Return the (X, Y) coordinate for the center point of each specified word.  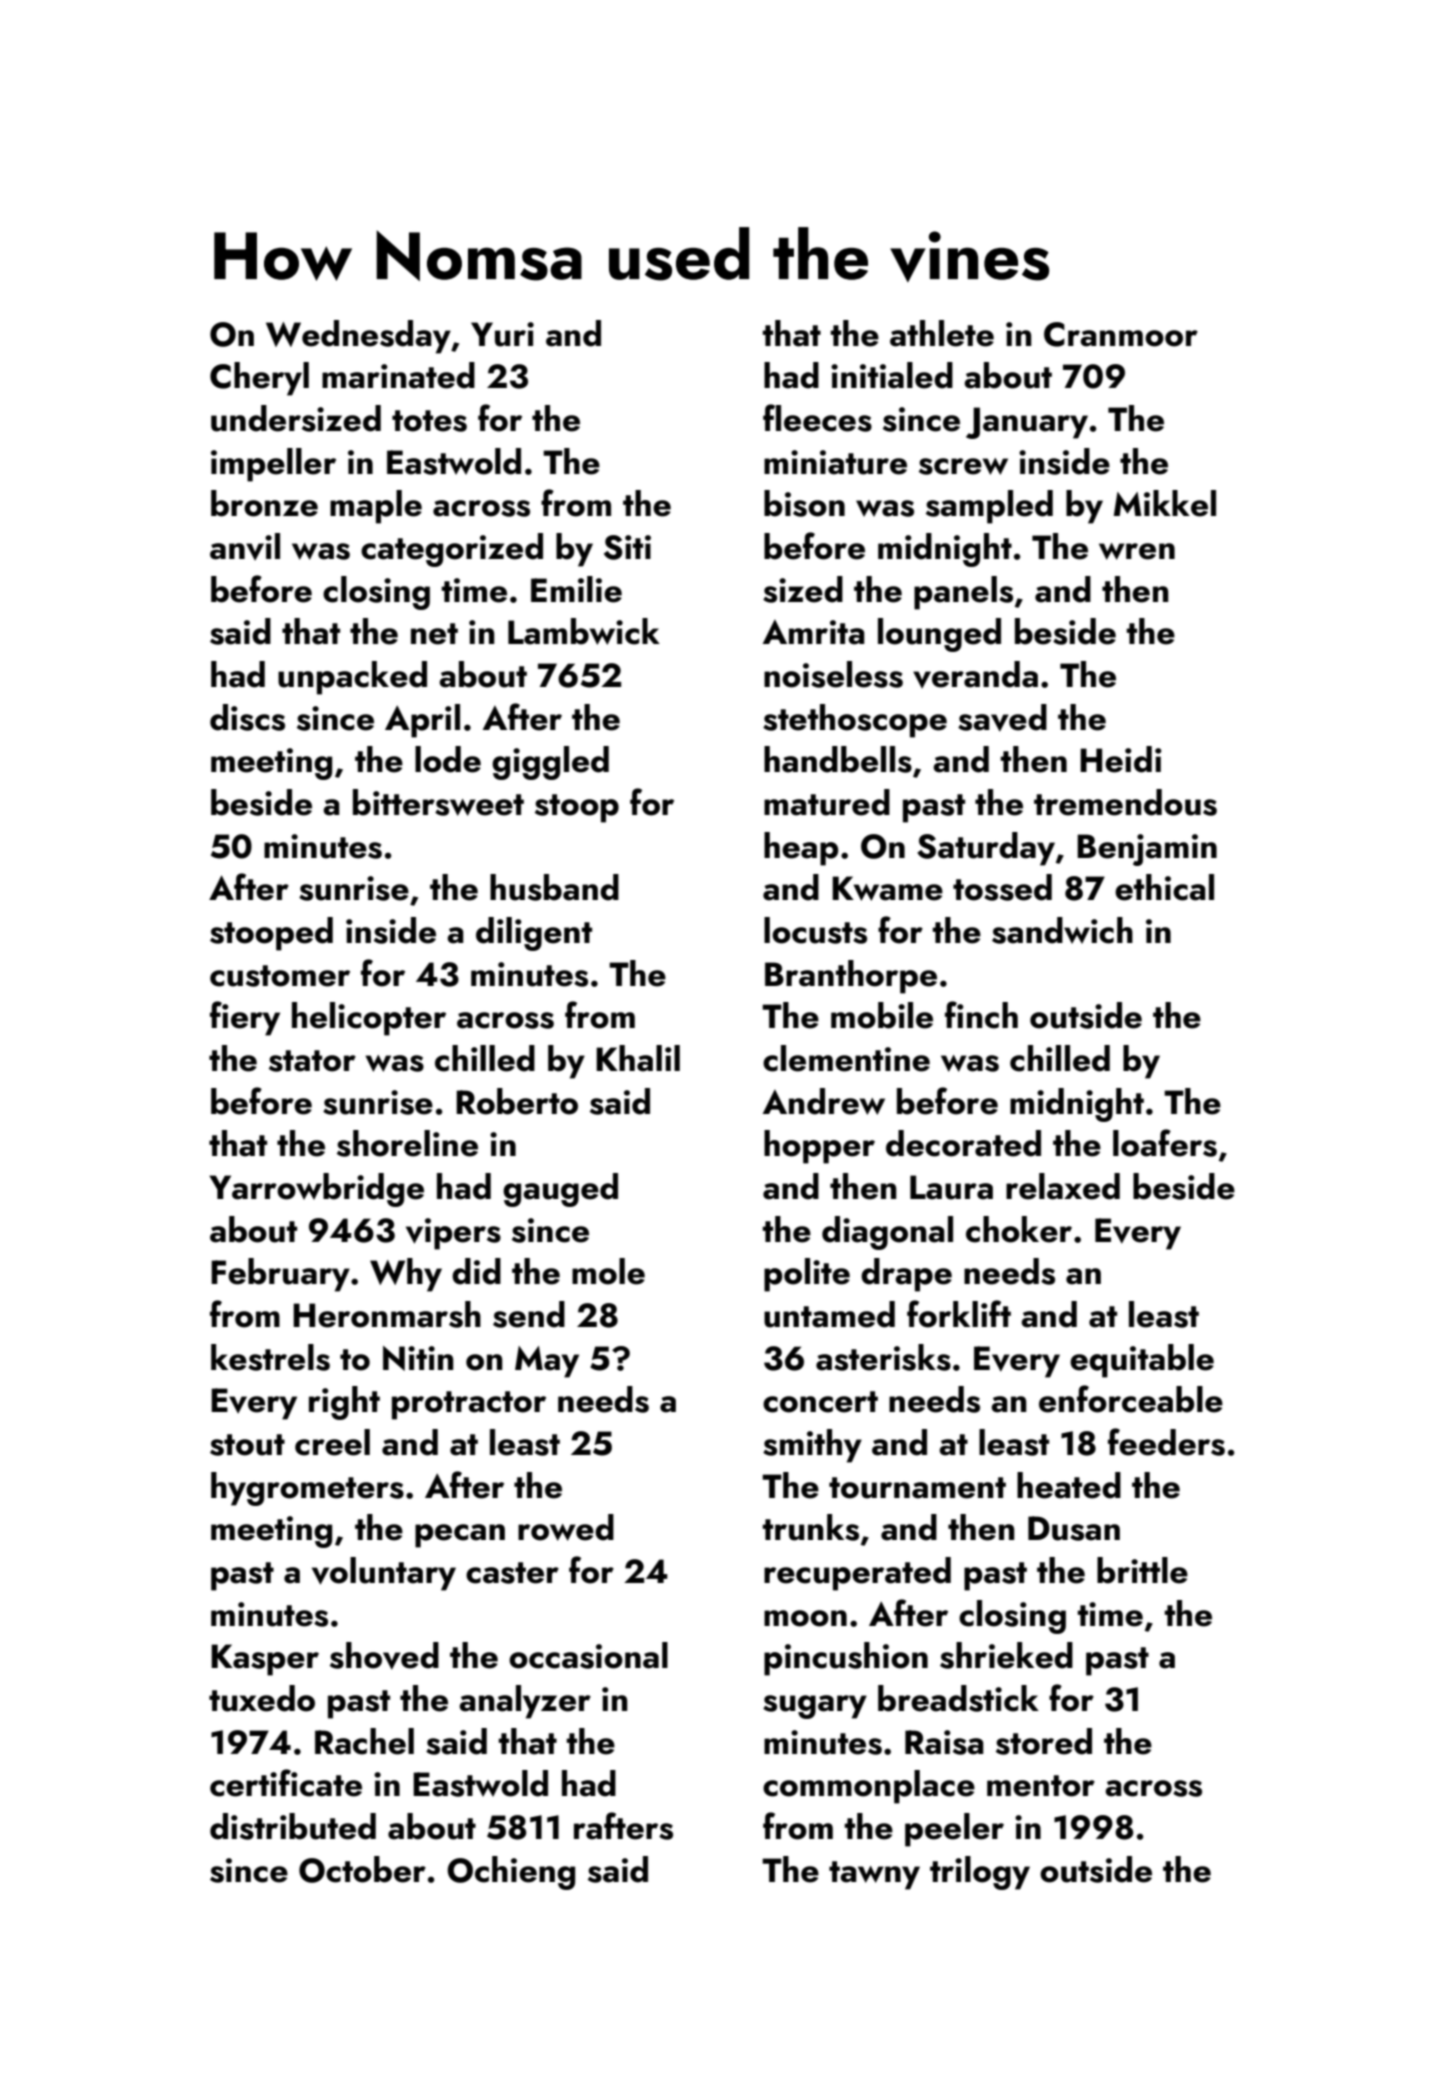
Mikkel (1165, 503)
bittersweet (438, 802)
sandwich (1062, 930)
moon (805, 1618)
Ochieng (511, 1873)
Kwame (887, 888)
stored (1044, 1741)
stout (247, 1445)
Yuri (502, 334)
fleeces (817, 418)
